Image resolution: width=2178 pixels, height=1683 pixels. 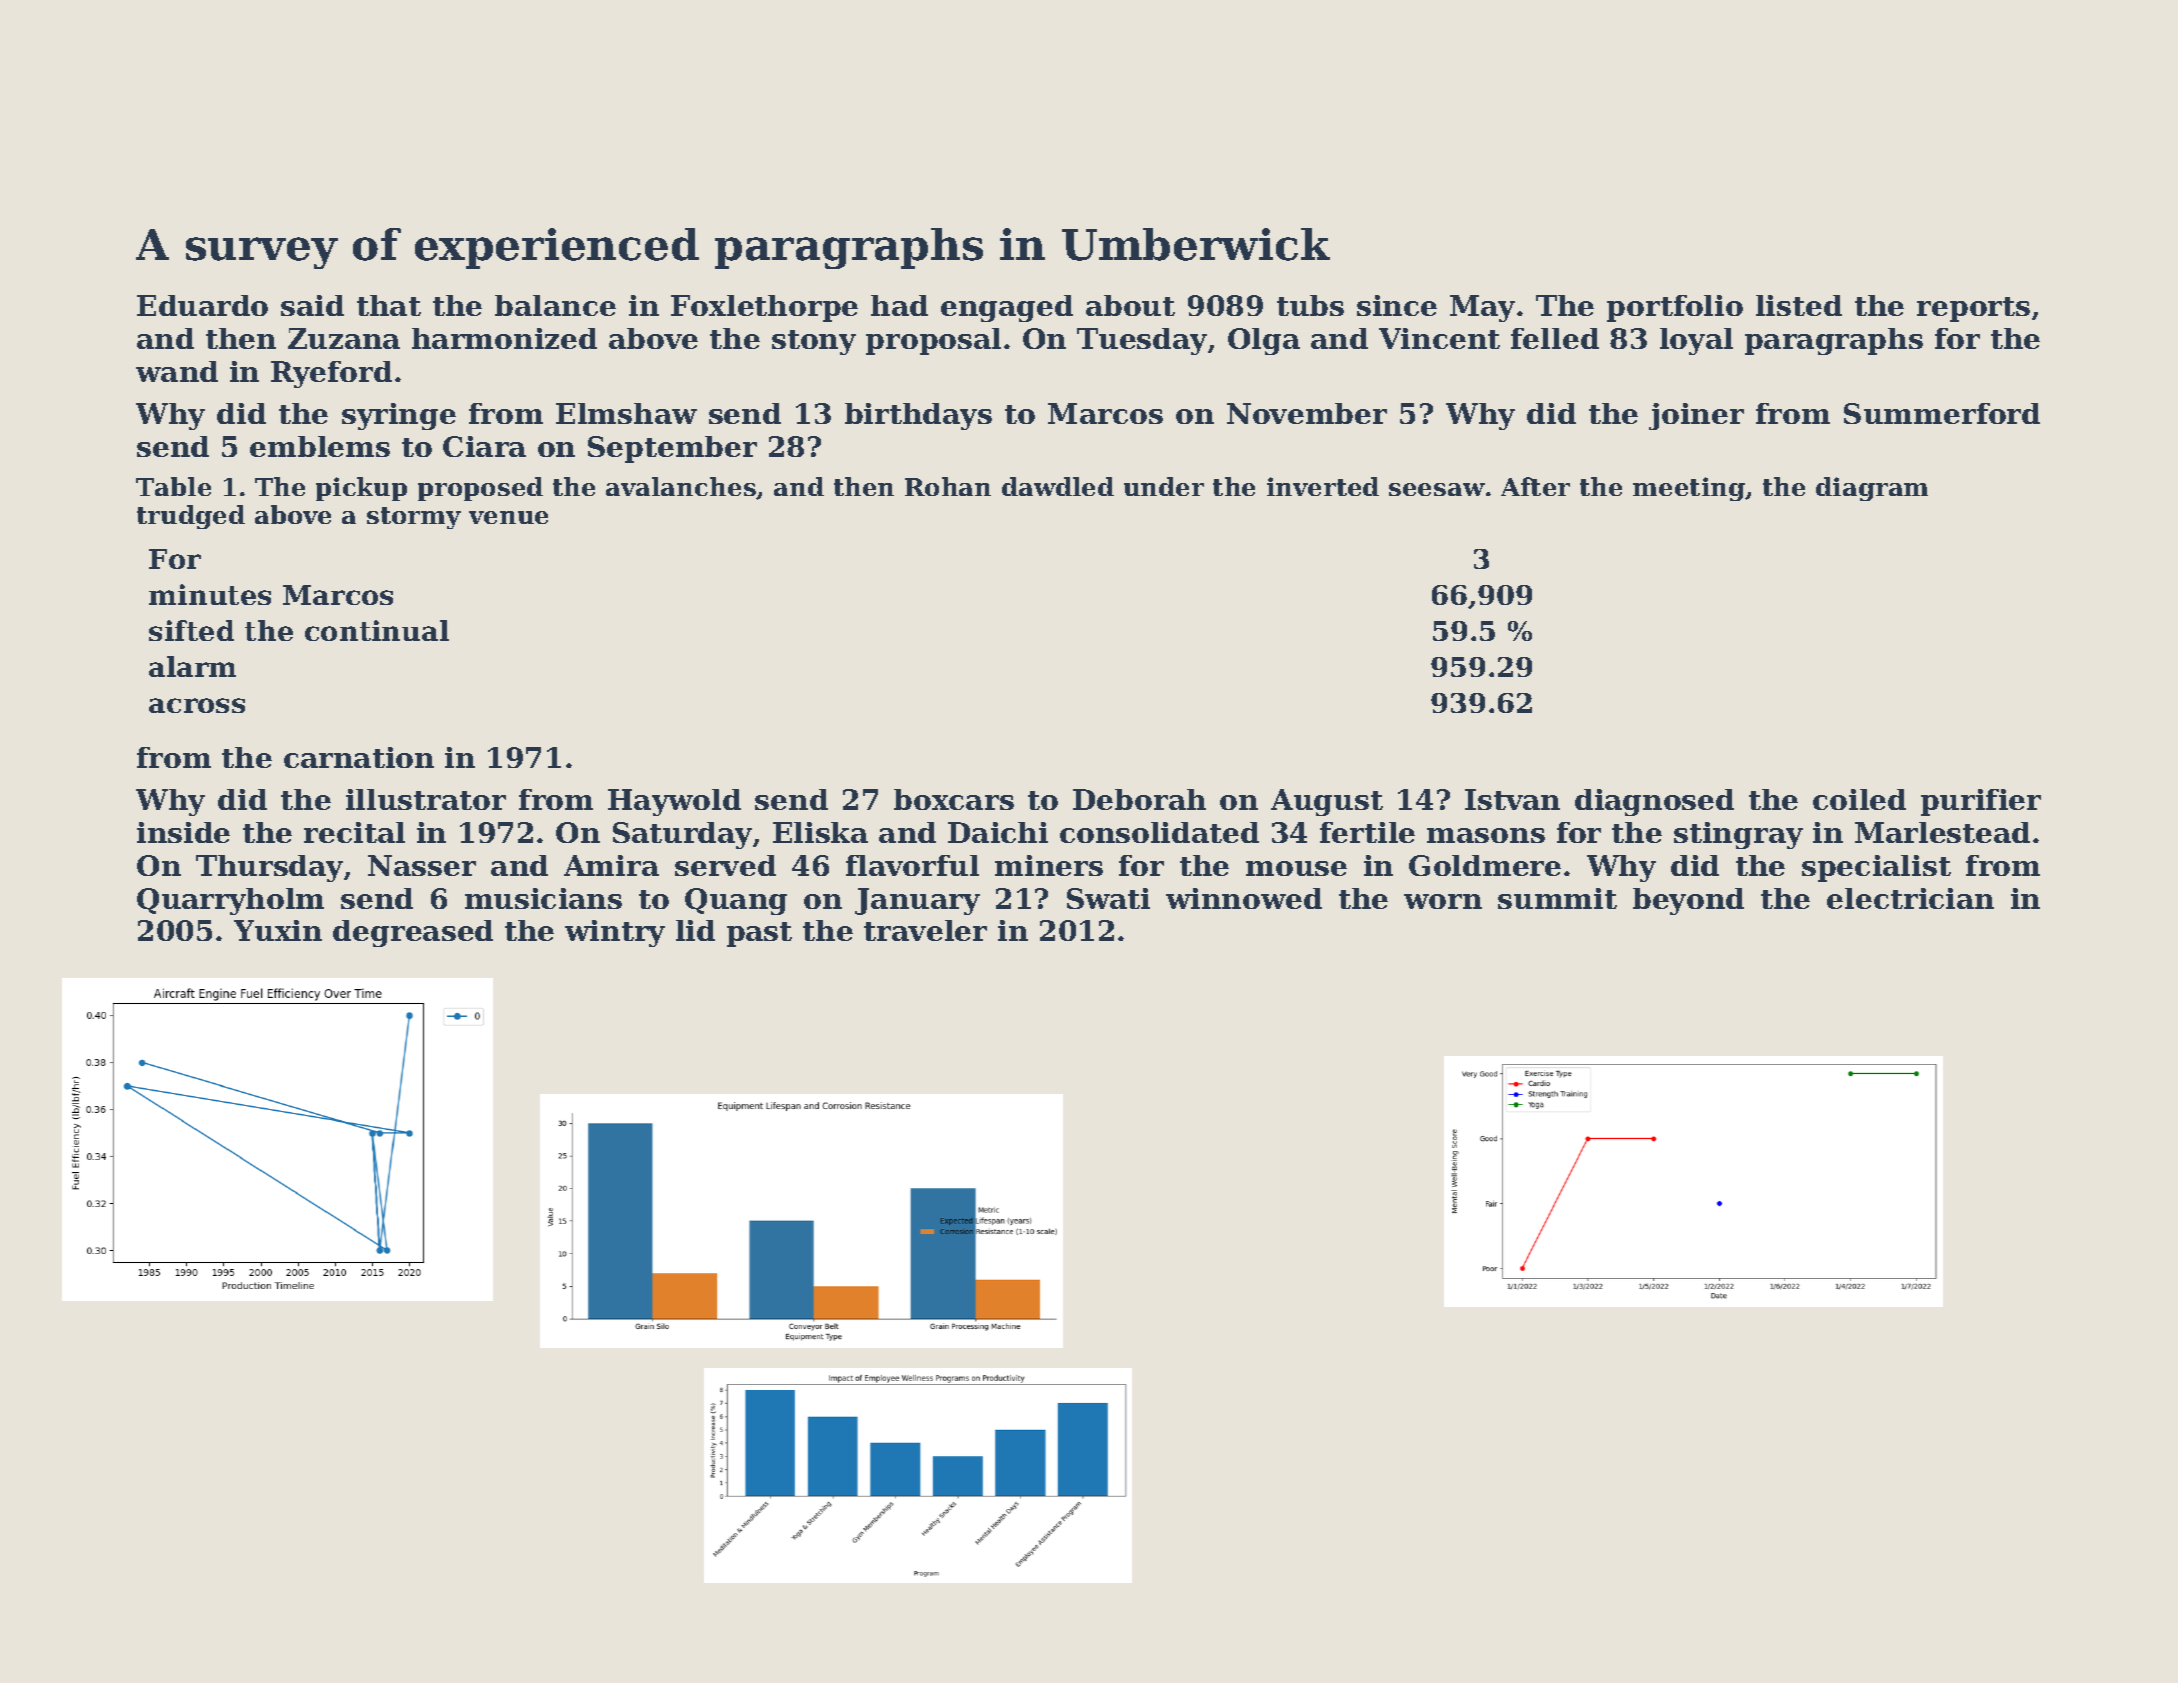 I want to click on boxcars, so click(x=954, y=799).
